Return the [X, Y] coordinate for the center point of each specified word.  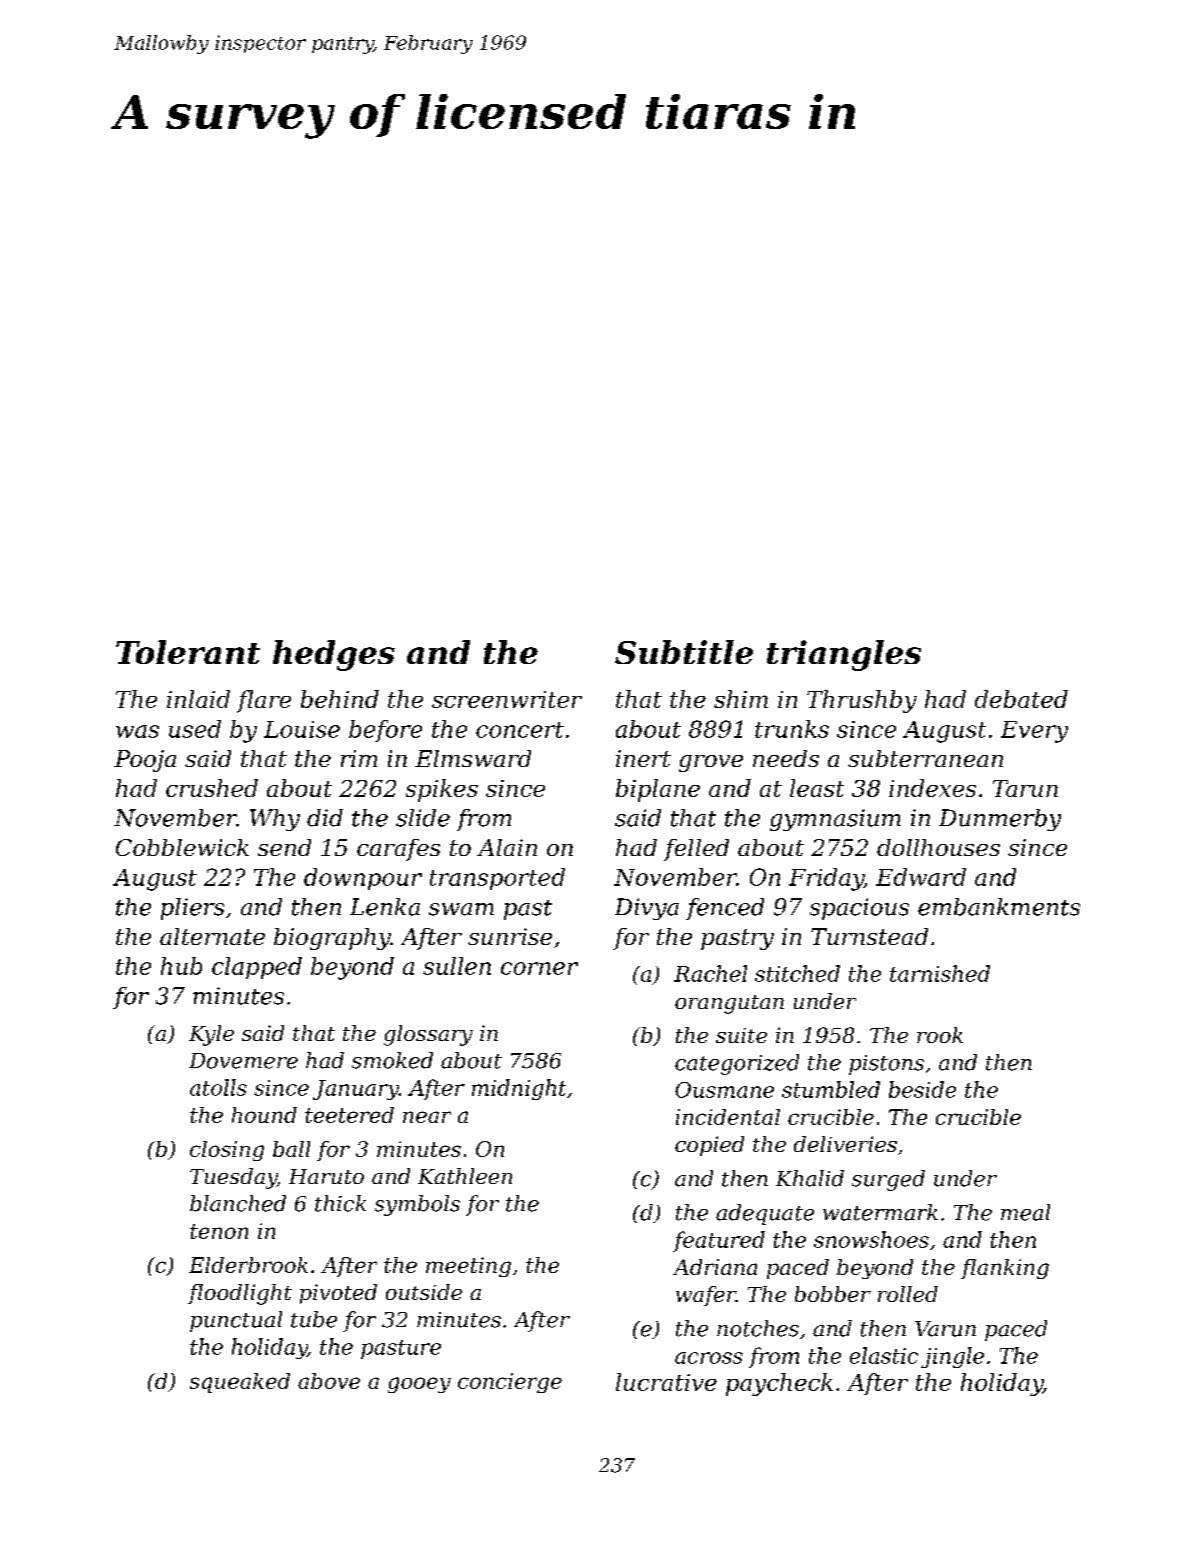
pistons [886, 1065]
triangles [844, 655]
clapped [257, 968]
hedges [334, 655]
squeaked [240, 1383]
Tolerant [188, 652]
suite [741, 1035]
